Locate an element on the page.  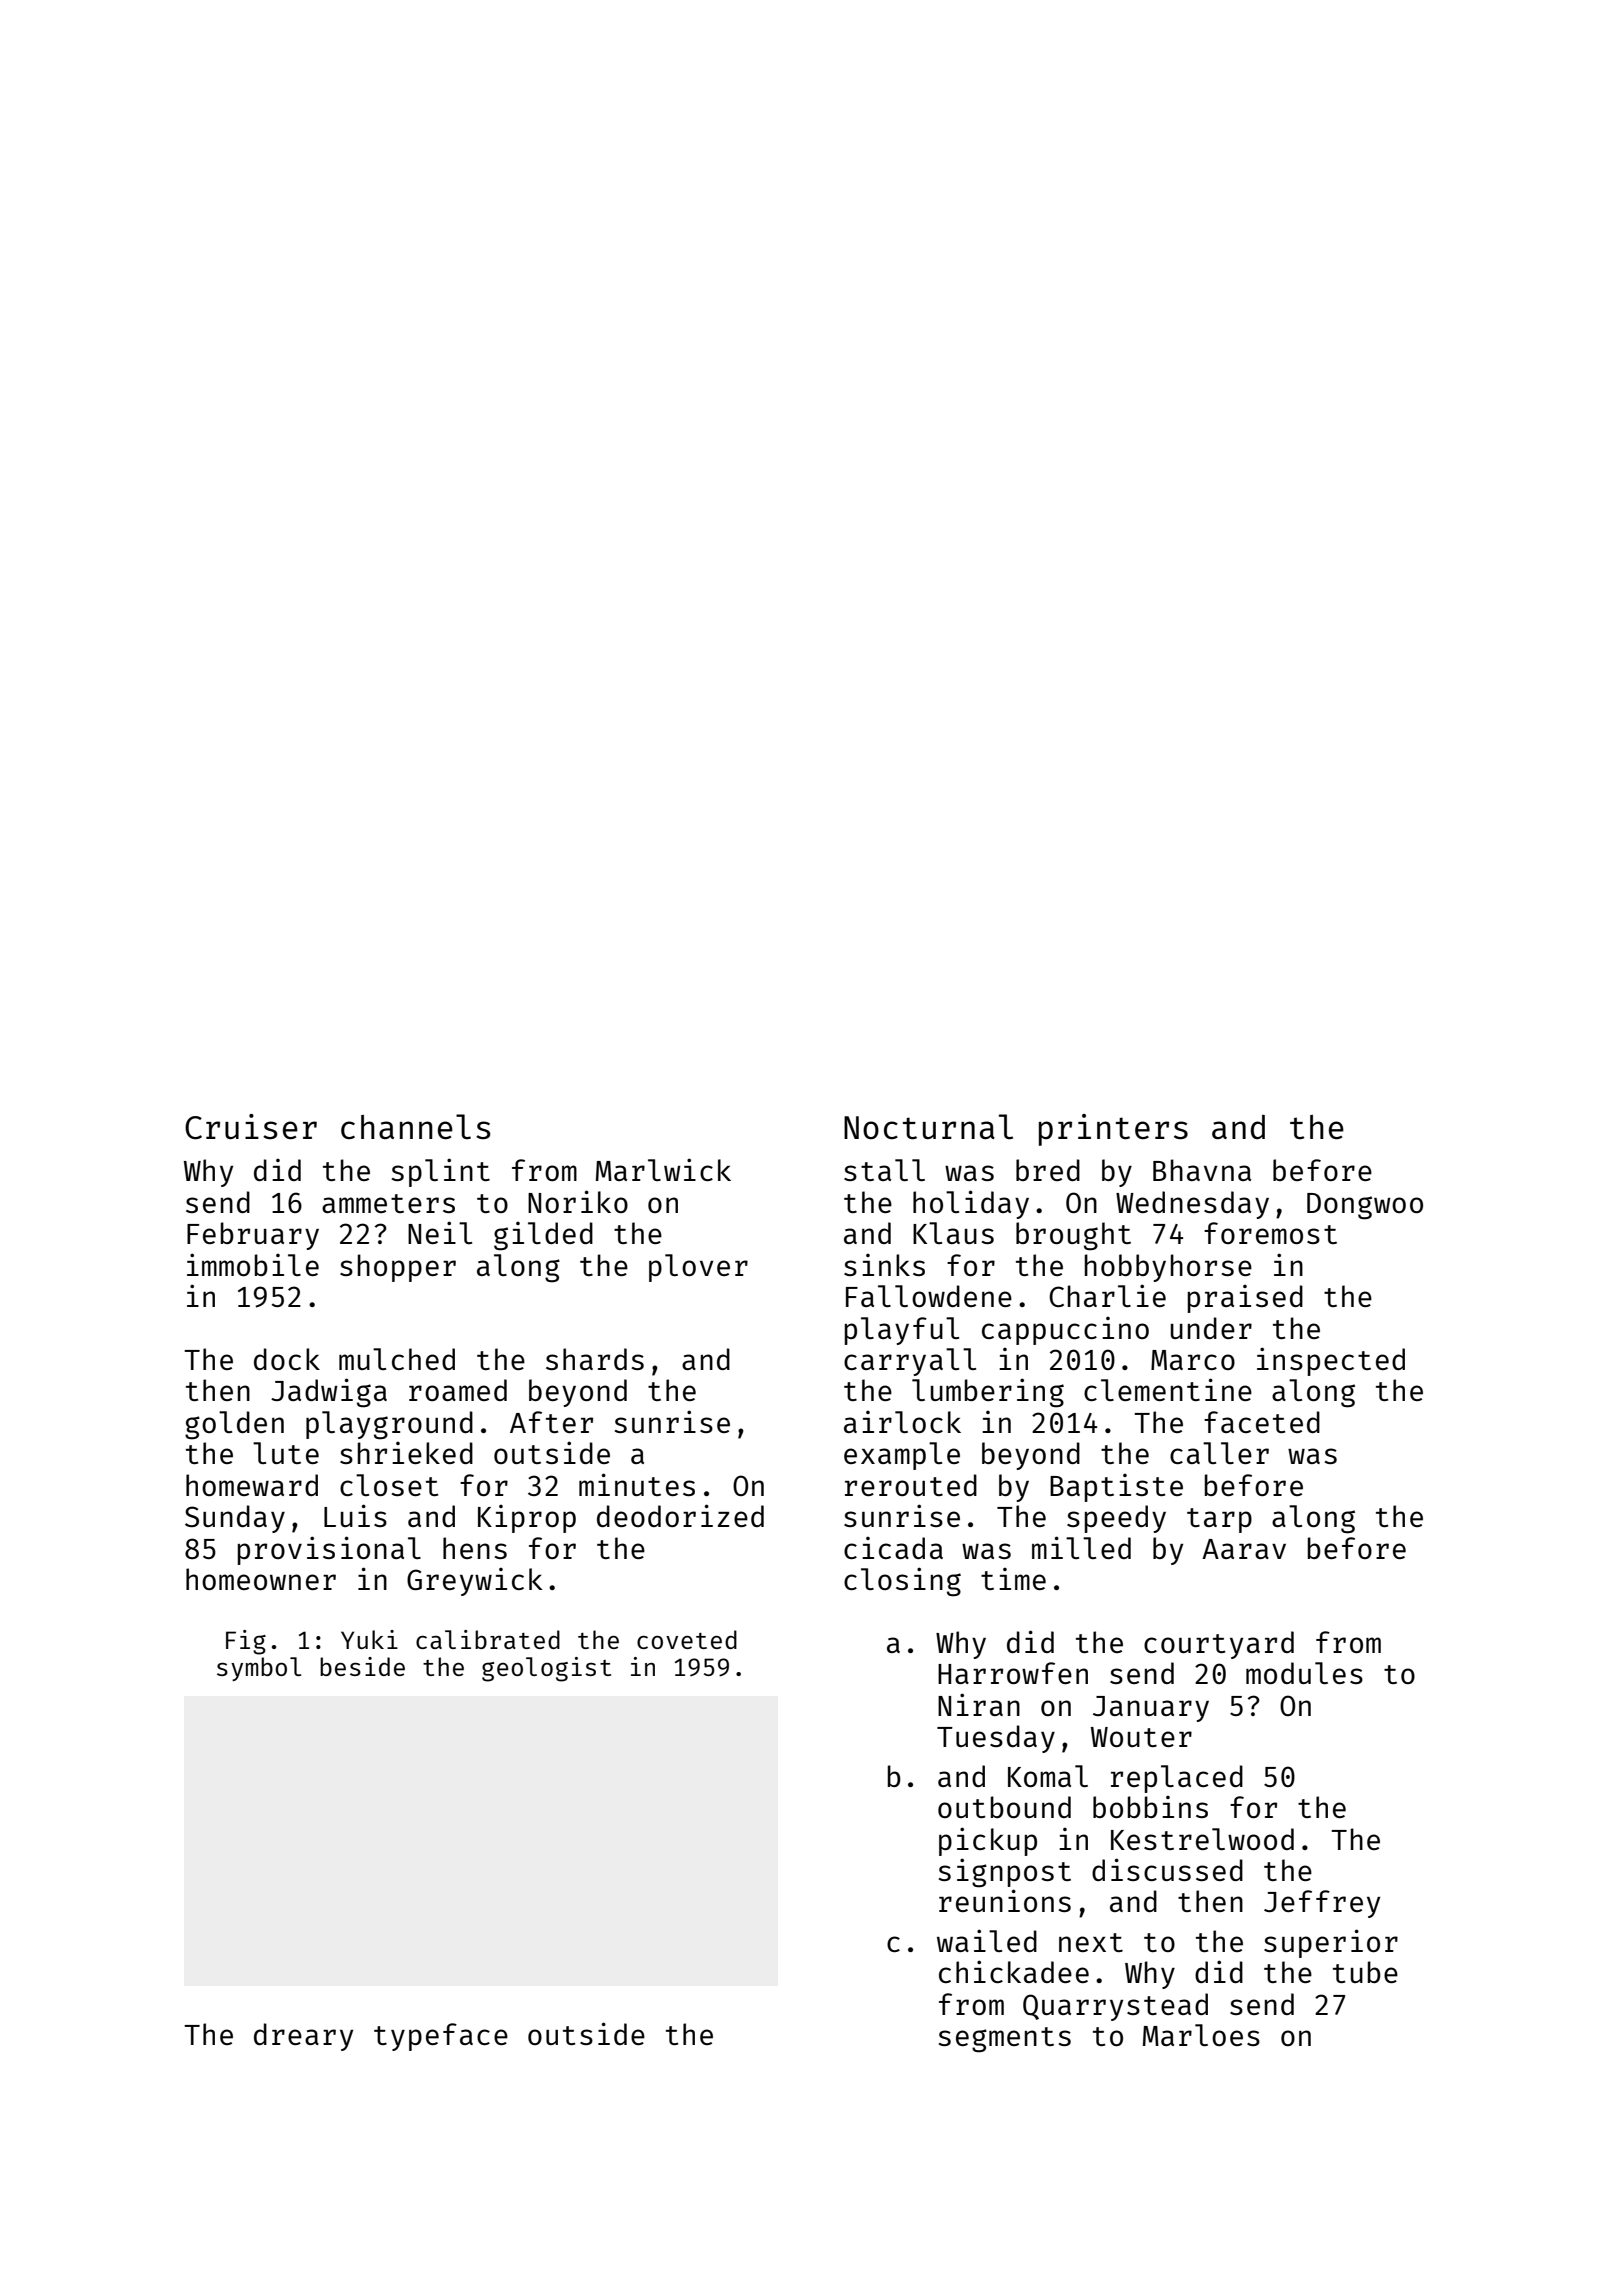
dreary is located at coordinates (303, 2037).
